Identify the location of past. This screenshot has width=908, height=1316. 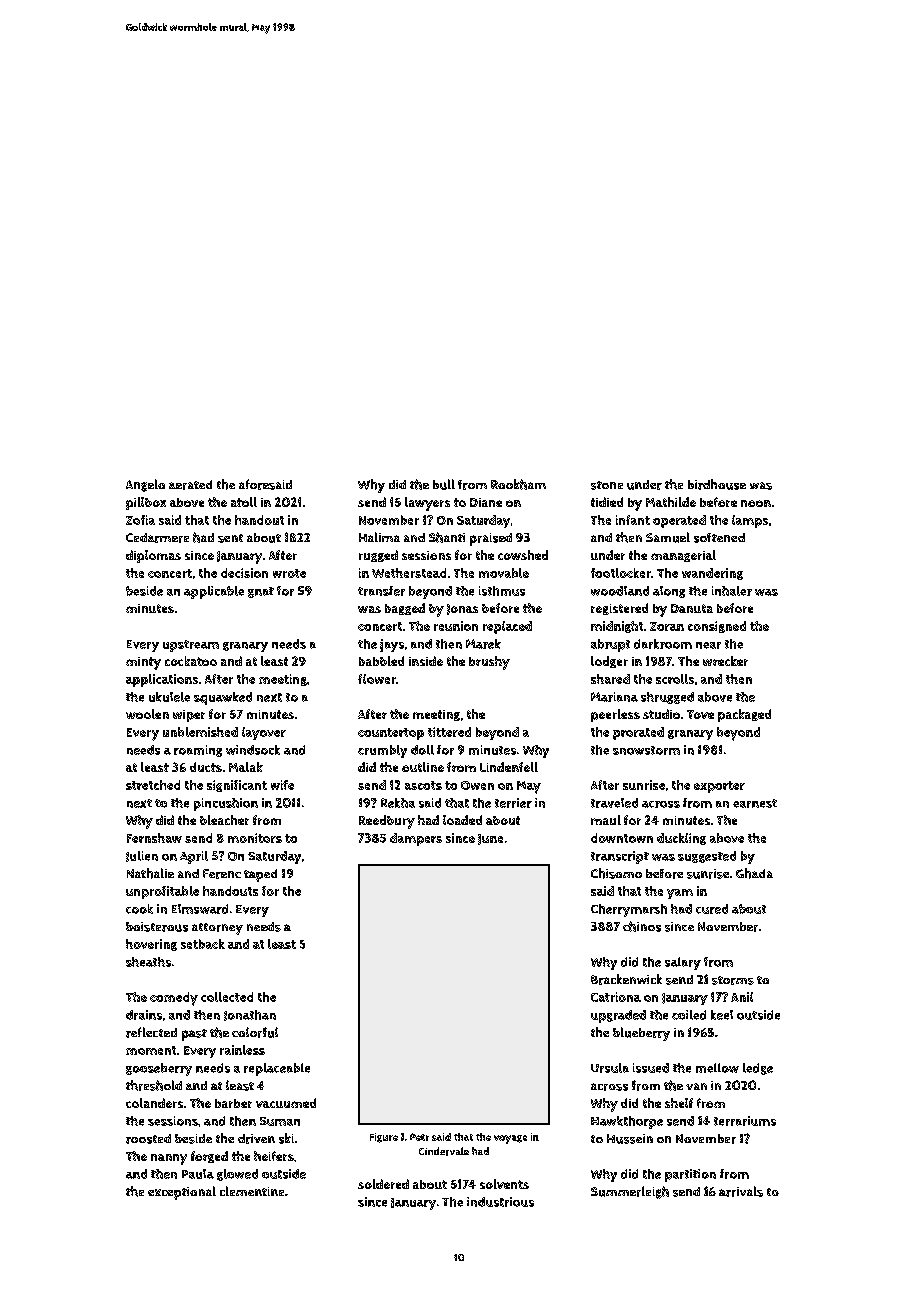
(194, 1035).
